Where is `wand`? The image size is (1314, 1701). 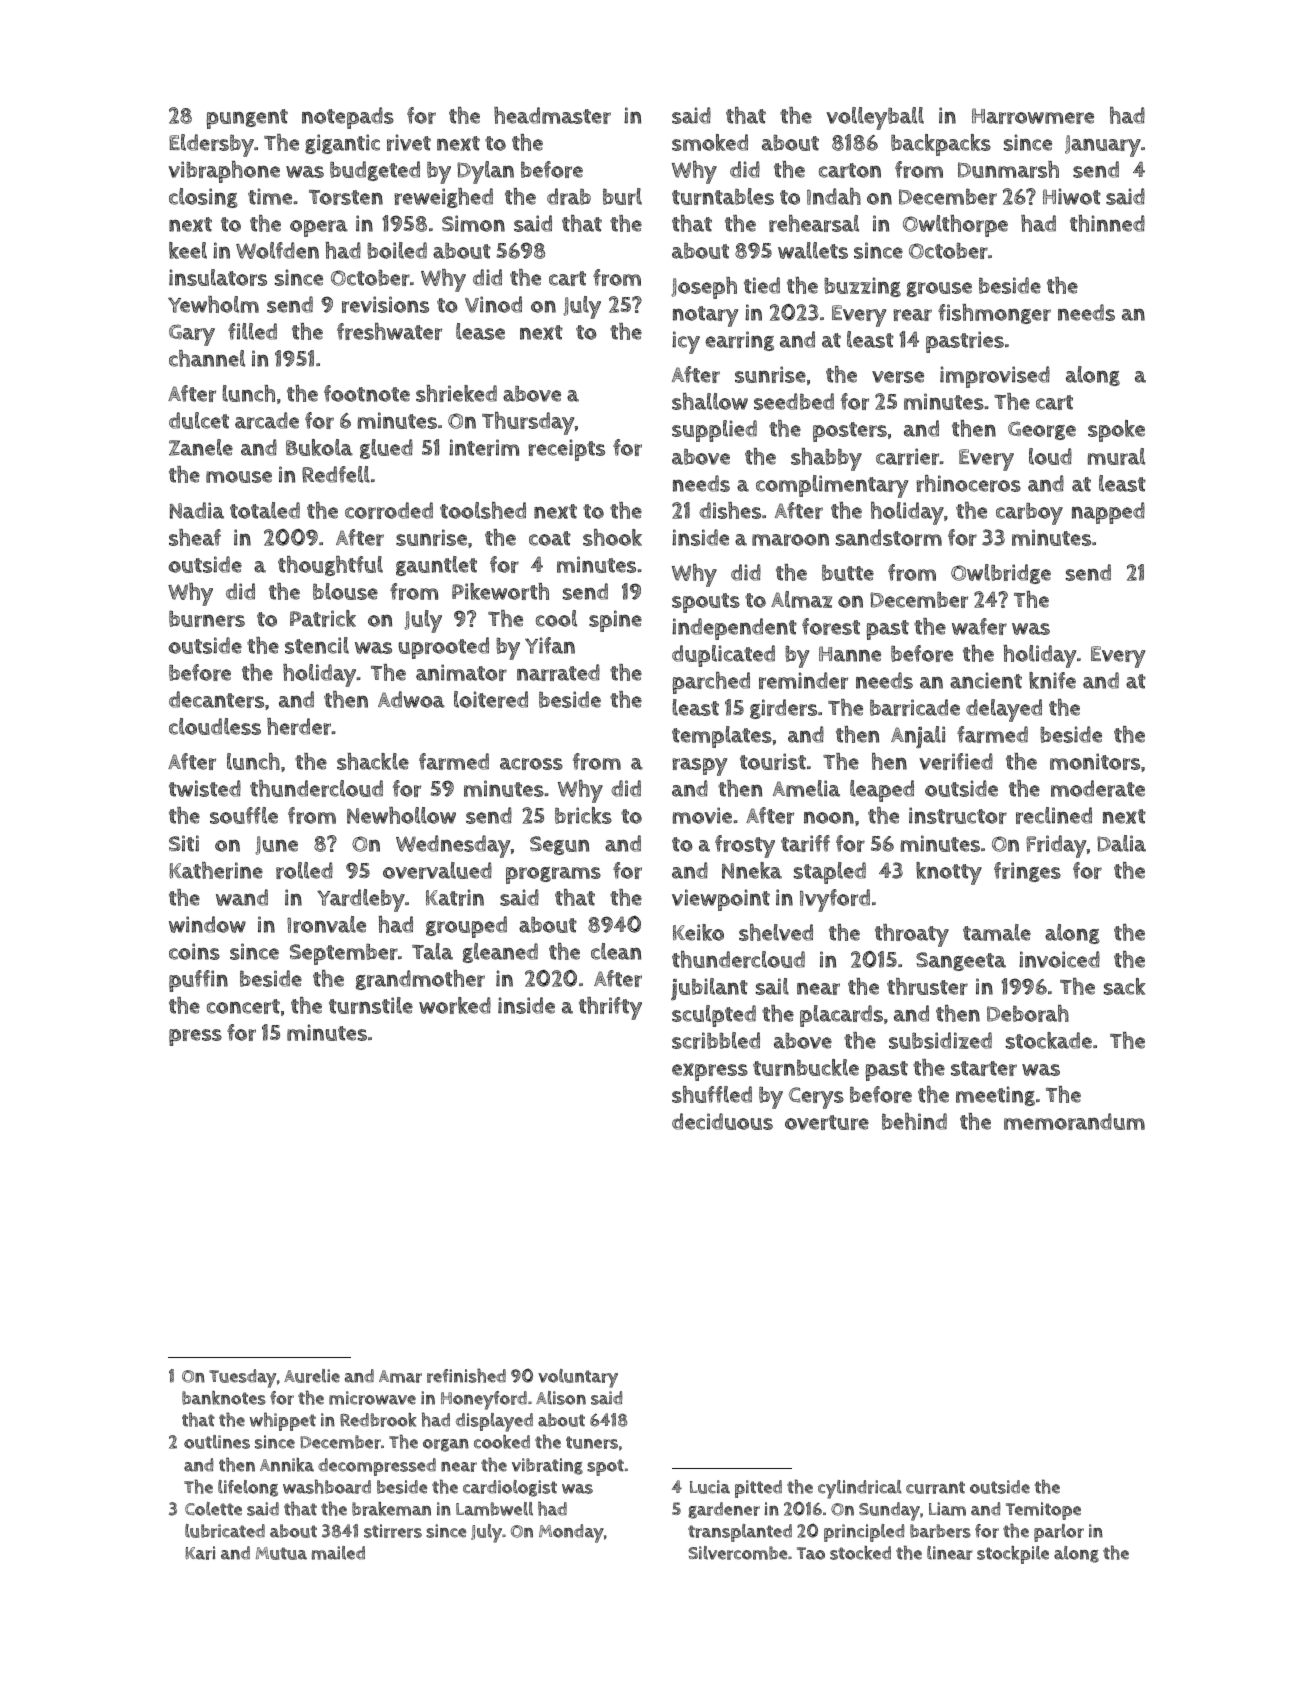 wand is located at coordinates (242, 897).
